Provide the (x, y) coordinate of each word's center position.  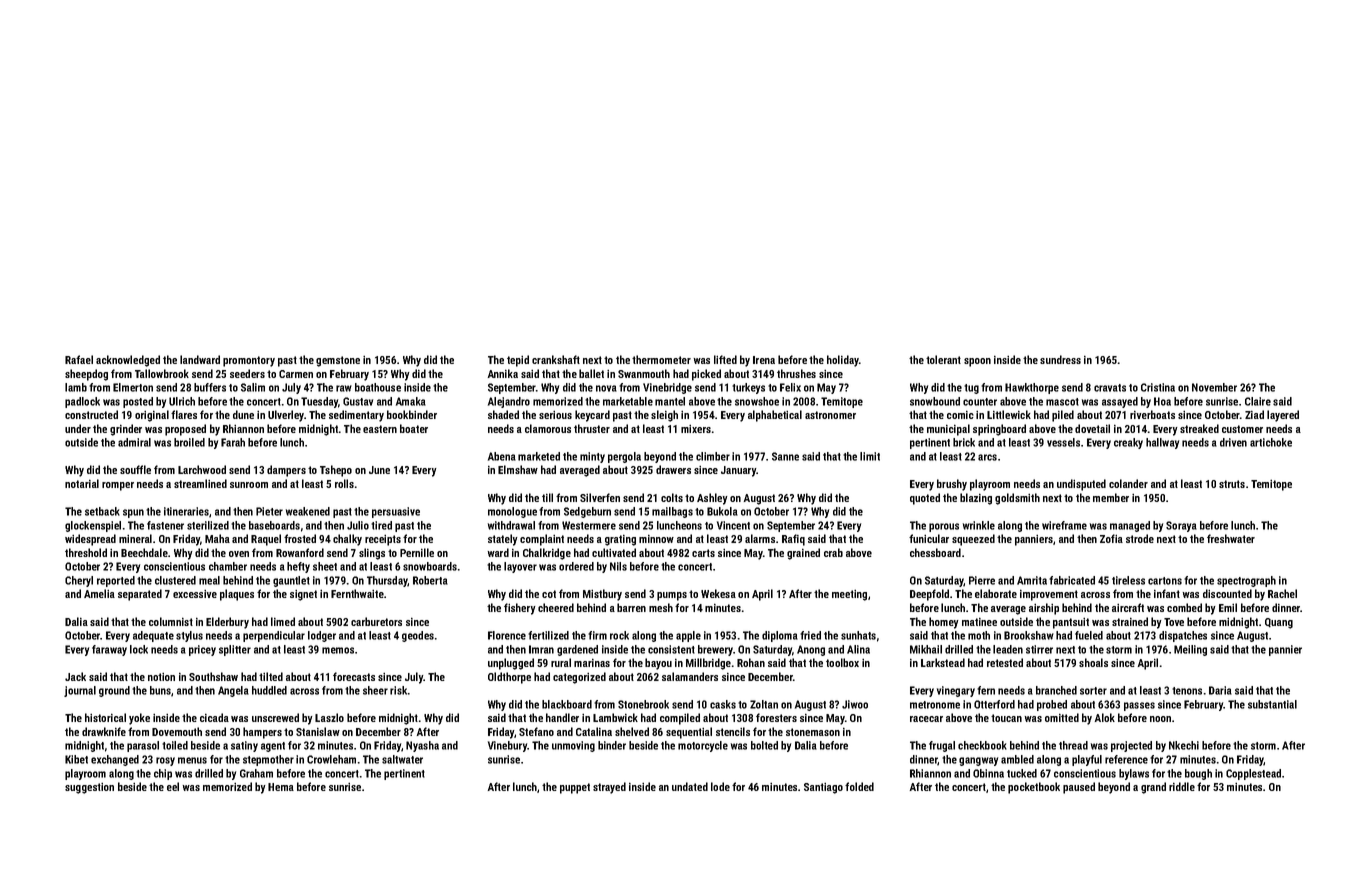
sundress (1060, 359)
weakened (308, 511)
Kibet (76, 759)
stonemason (813, 732)
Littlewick (1009, 414)
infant (1167, 593)
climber (713, 456)
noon (1160, 719)
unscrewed (275, 717)
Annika (503, 373)
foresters (776, 717)
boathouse (378, 387)
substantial (1272, 704)
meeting (849, 595)
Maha (217, 538)
